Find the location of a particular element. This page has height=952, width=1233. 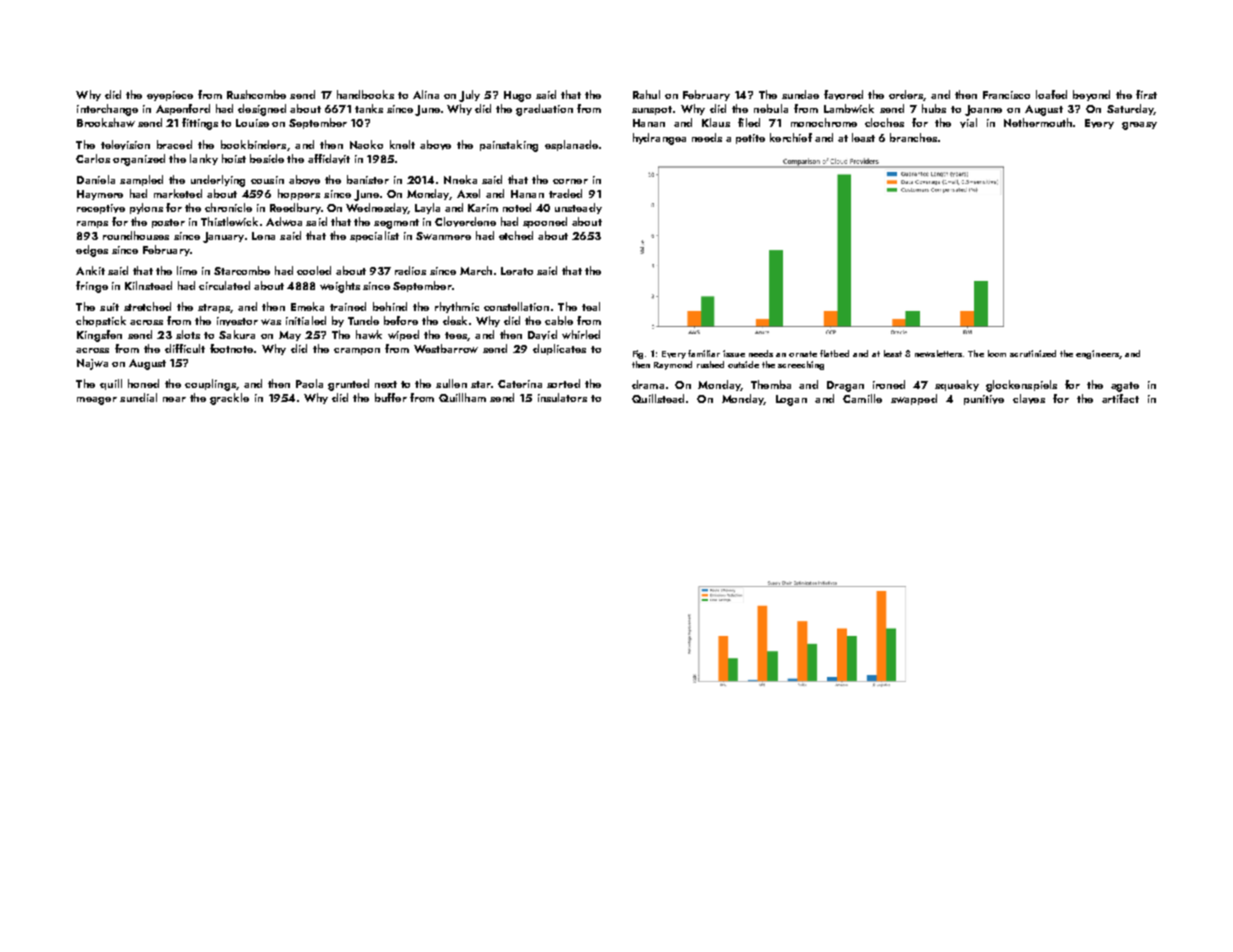

interchange is located at coordinates (107, 110).
